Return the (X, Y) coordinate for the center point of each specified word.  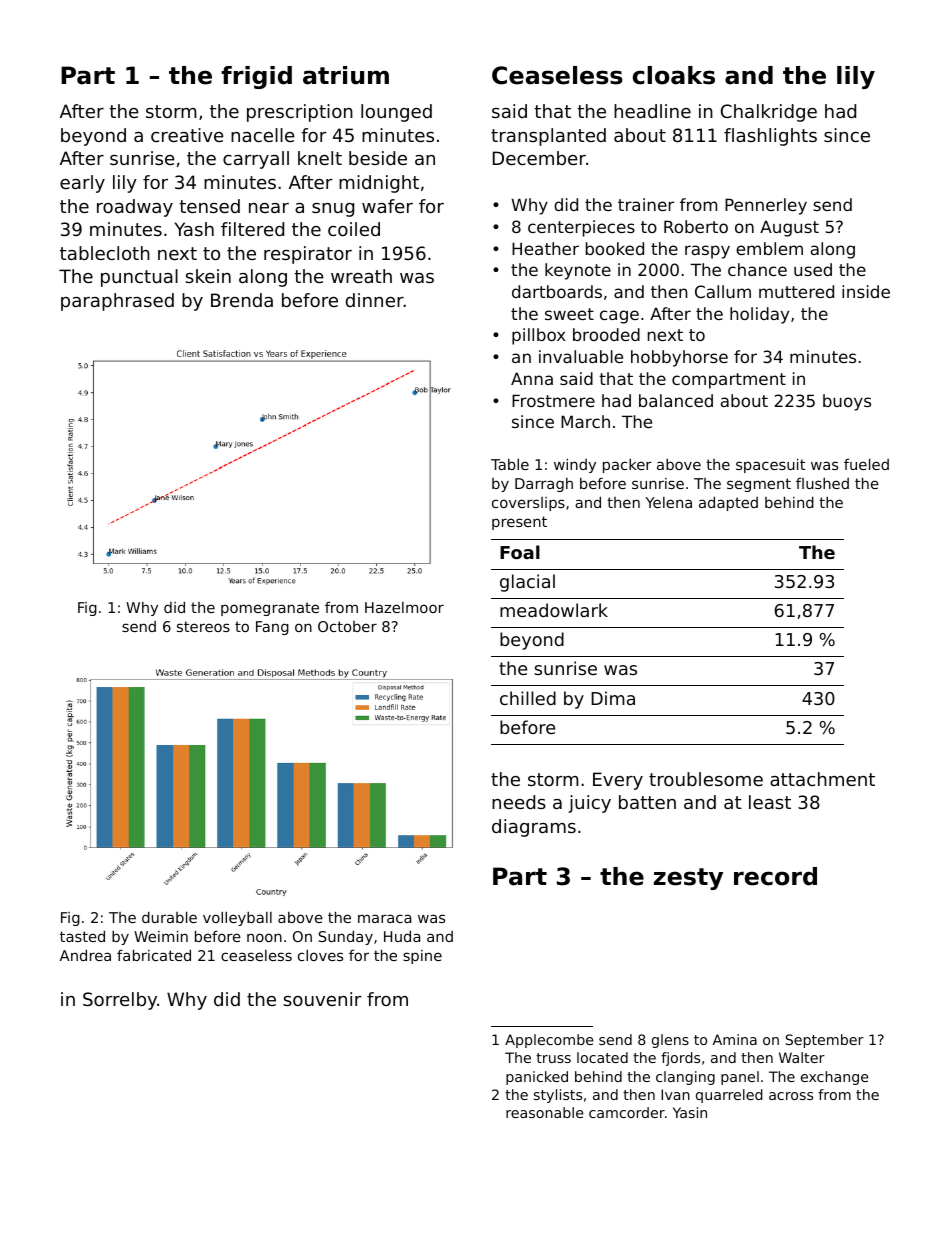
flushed (822, 483)
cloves (320, 955)
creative (187, 135)
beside (378, 158)
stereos (203, 626)
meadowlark (554, 610)
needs (519, 802)
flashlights (770, 137)
